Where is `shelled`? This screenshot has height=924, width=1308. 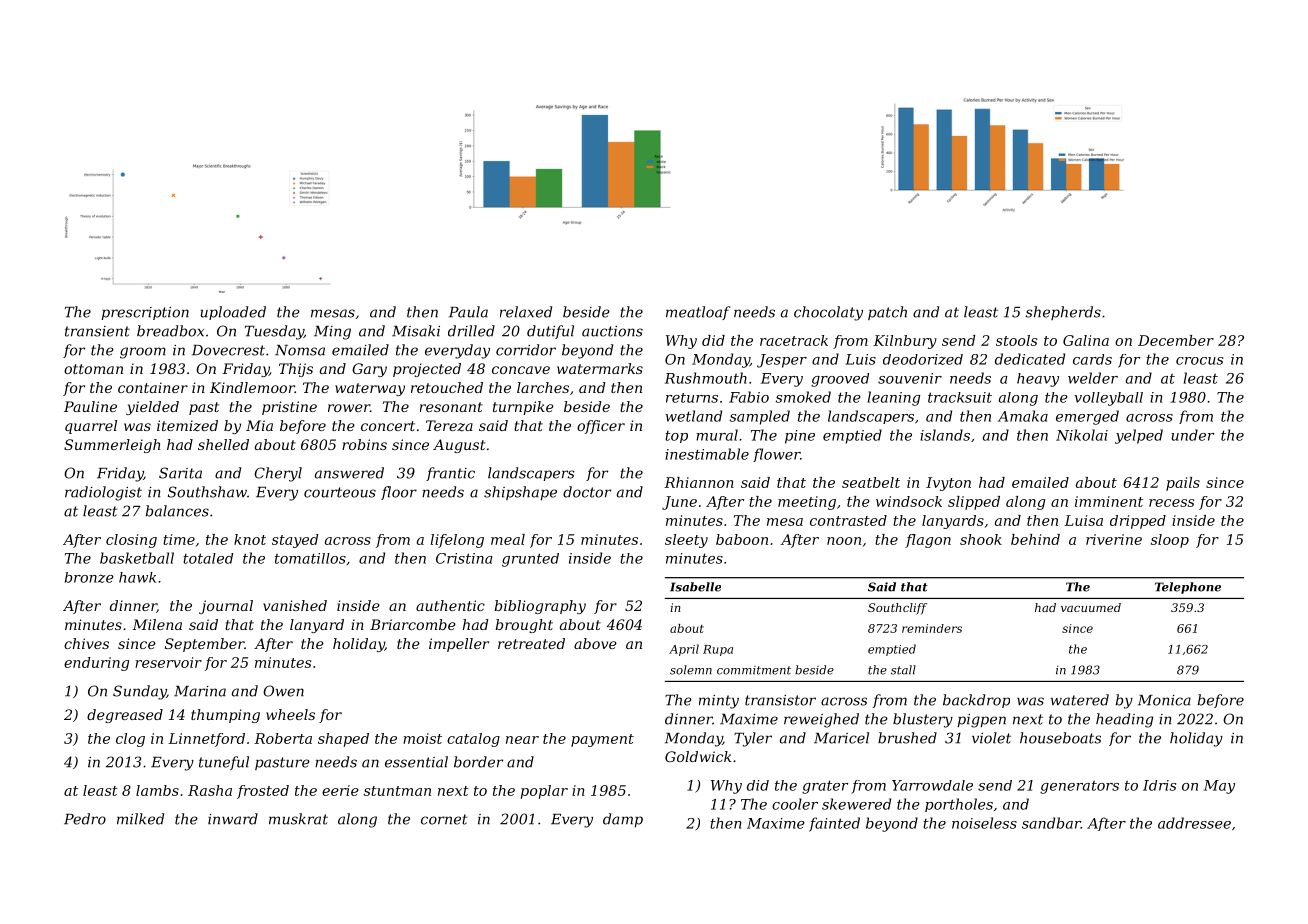
shelled is located at coordinates (223, 444).
